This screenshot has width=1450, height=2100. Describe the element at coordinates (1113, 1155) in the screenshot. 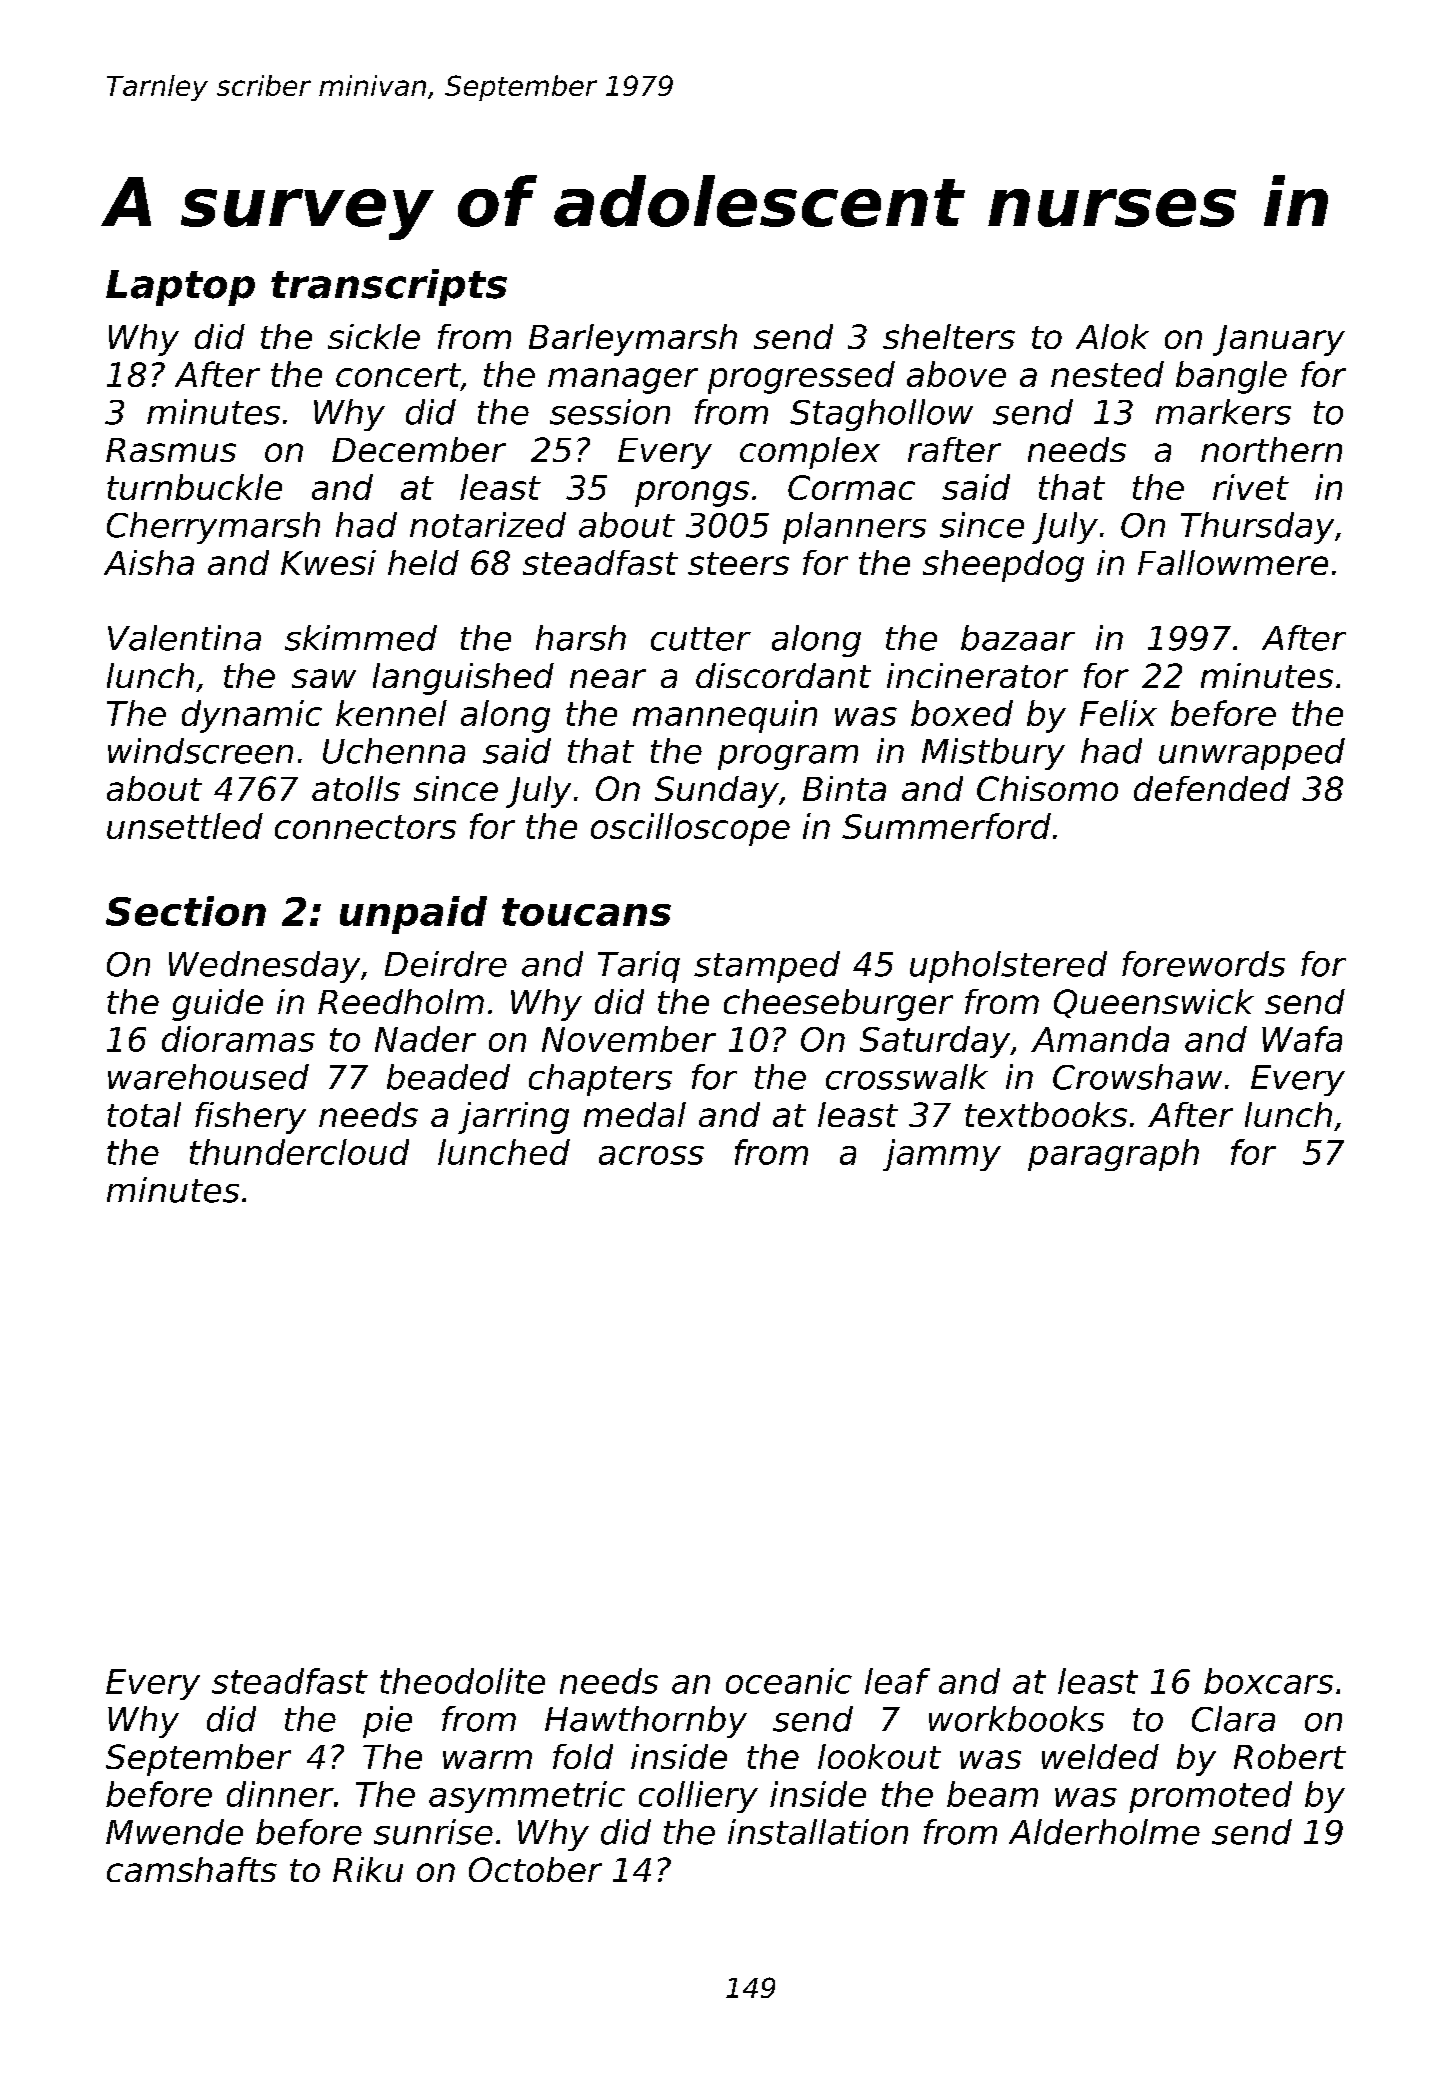

I see `paragraph` at that location.
